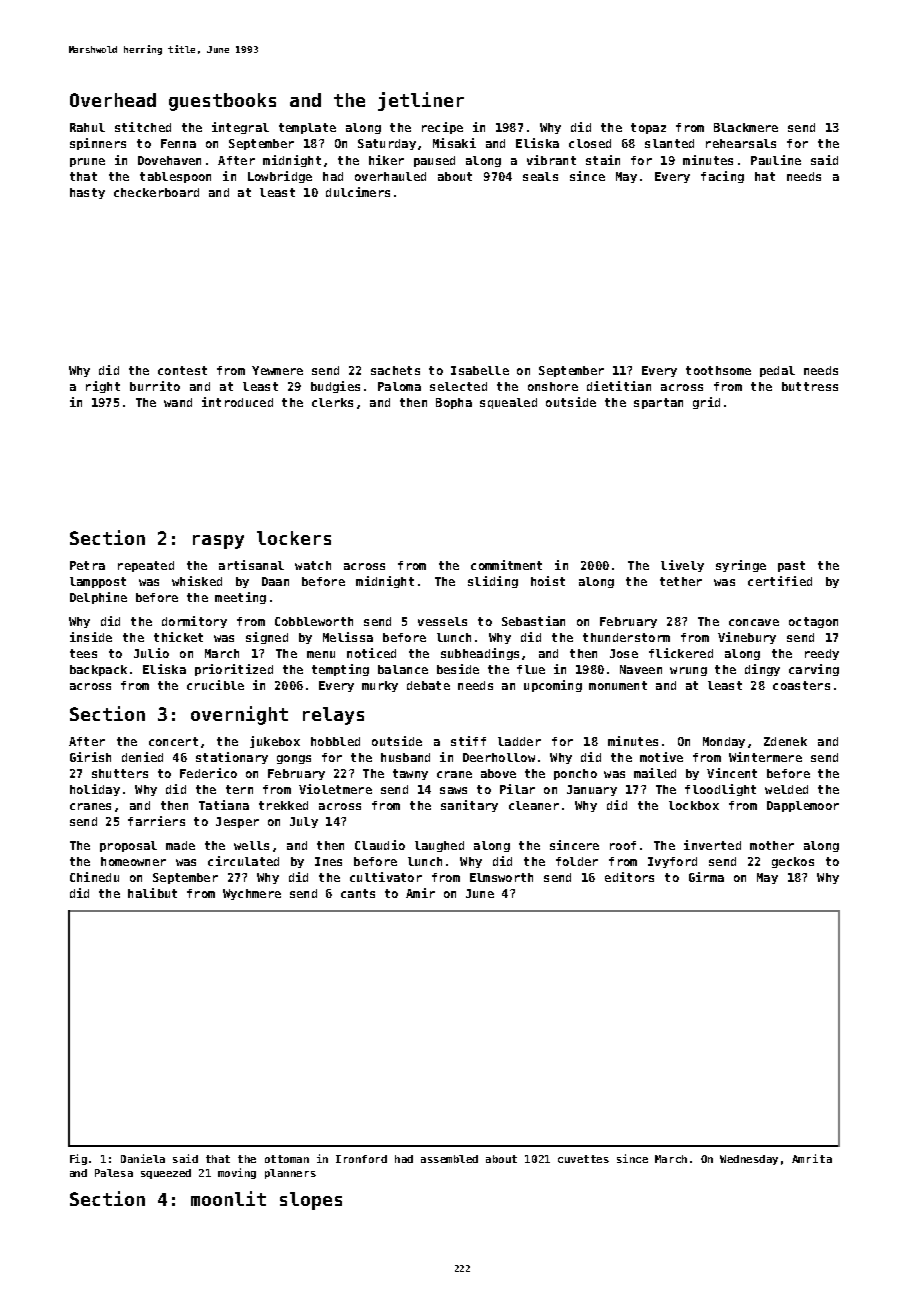  What do you see at coordinates (722, 177) in the page?
I see `facing` at bounding box center [722, 177].
